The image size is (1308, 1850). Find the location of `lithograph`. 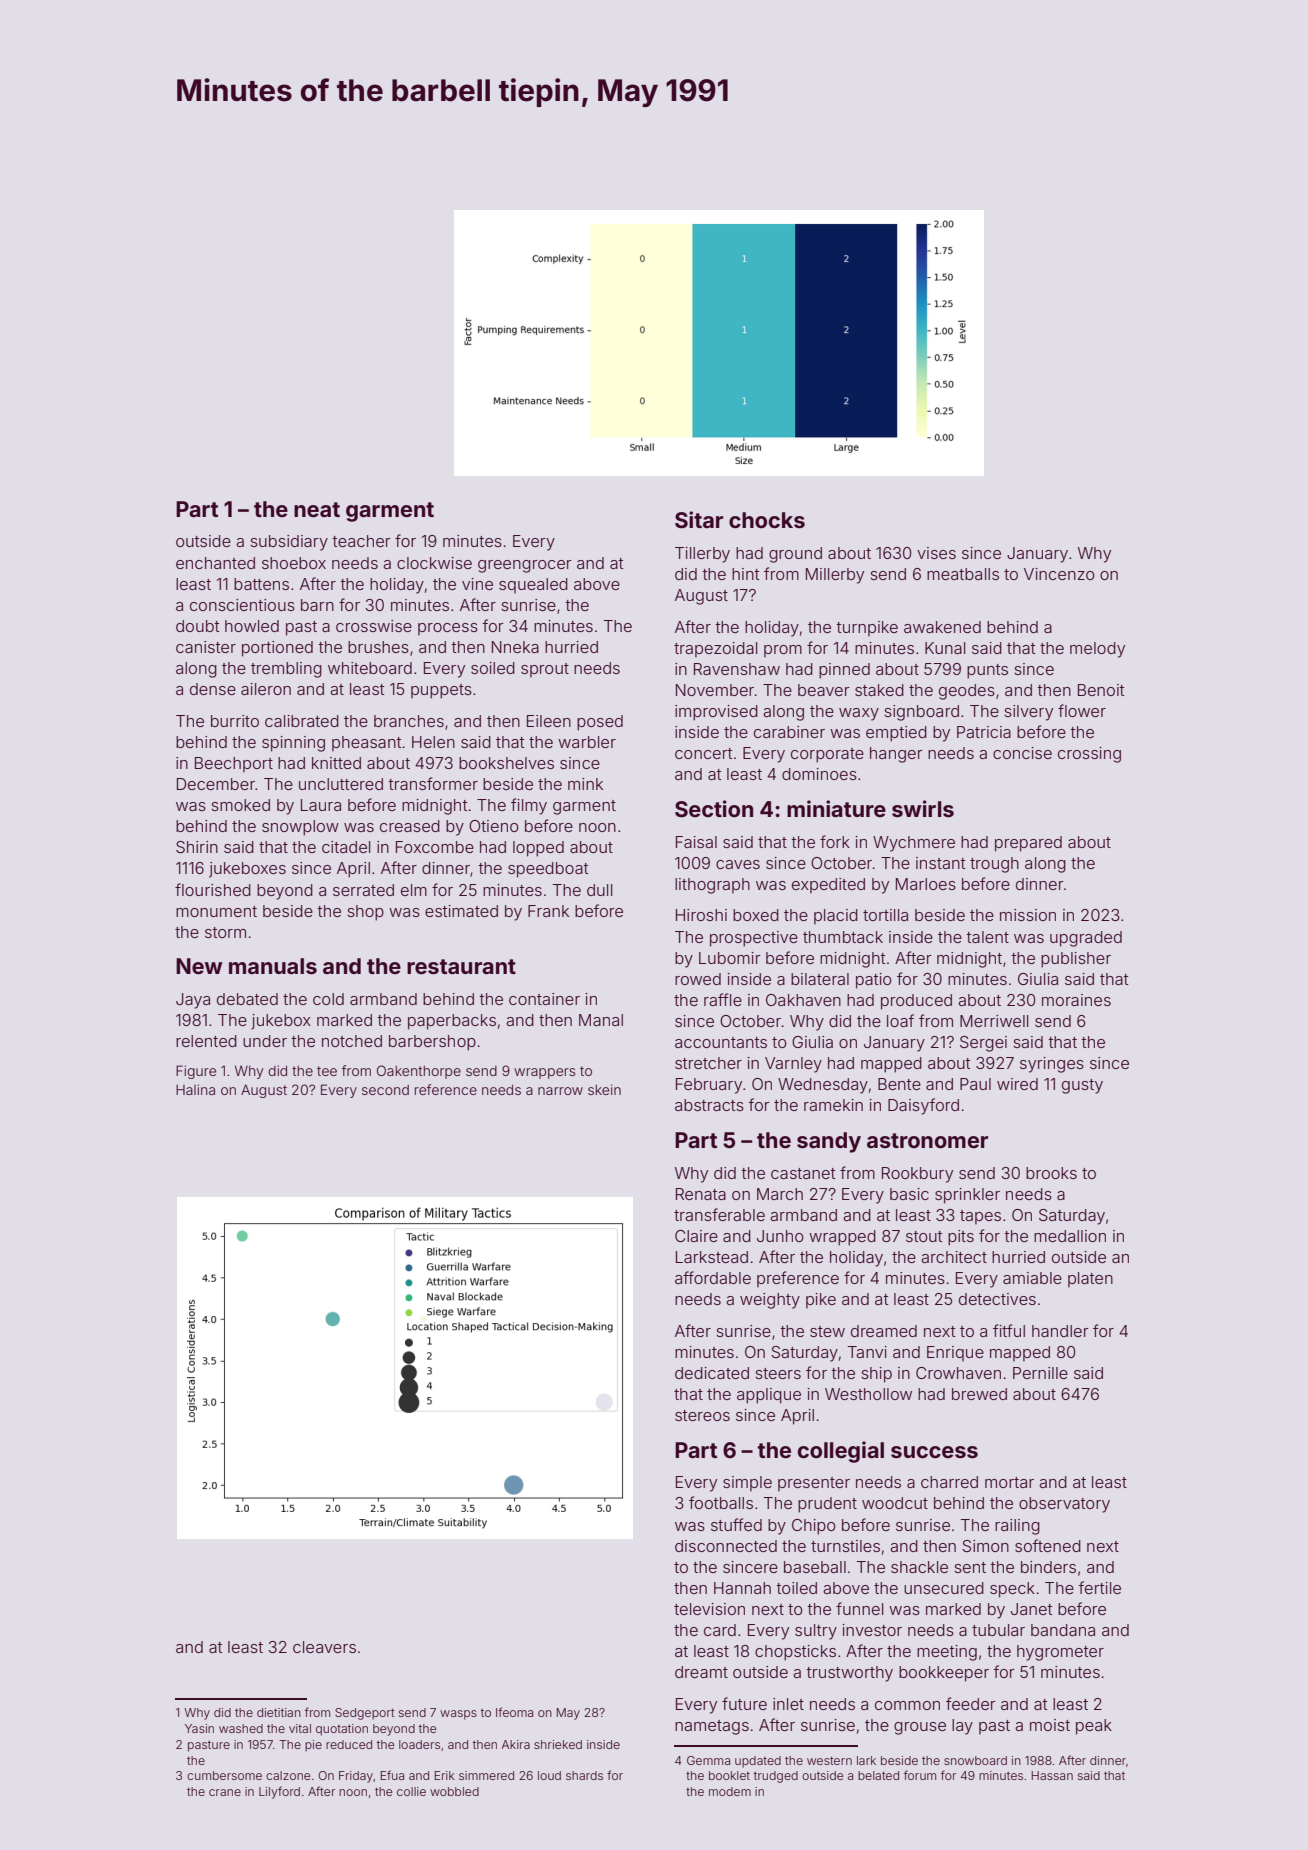

lithograph is located at coordinates (712, 886).
